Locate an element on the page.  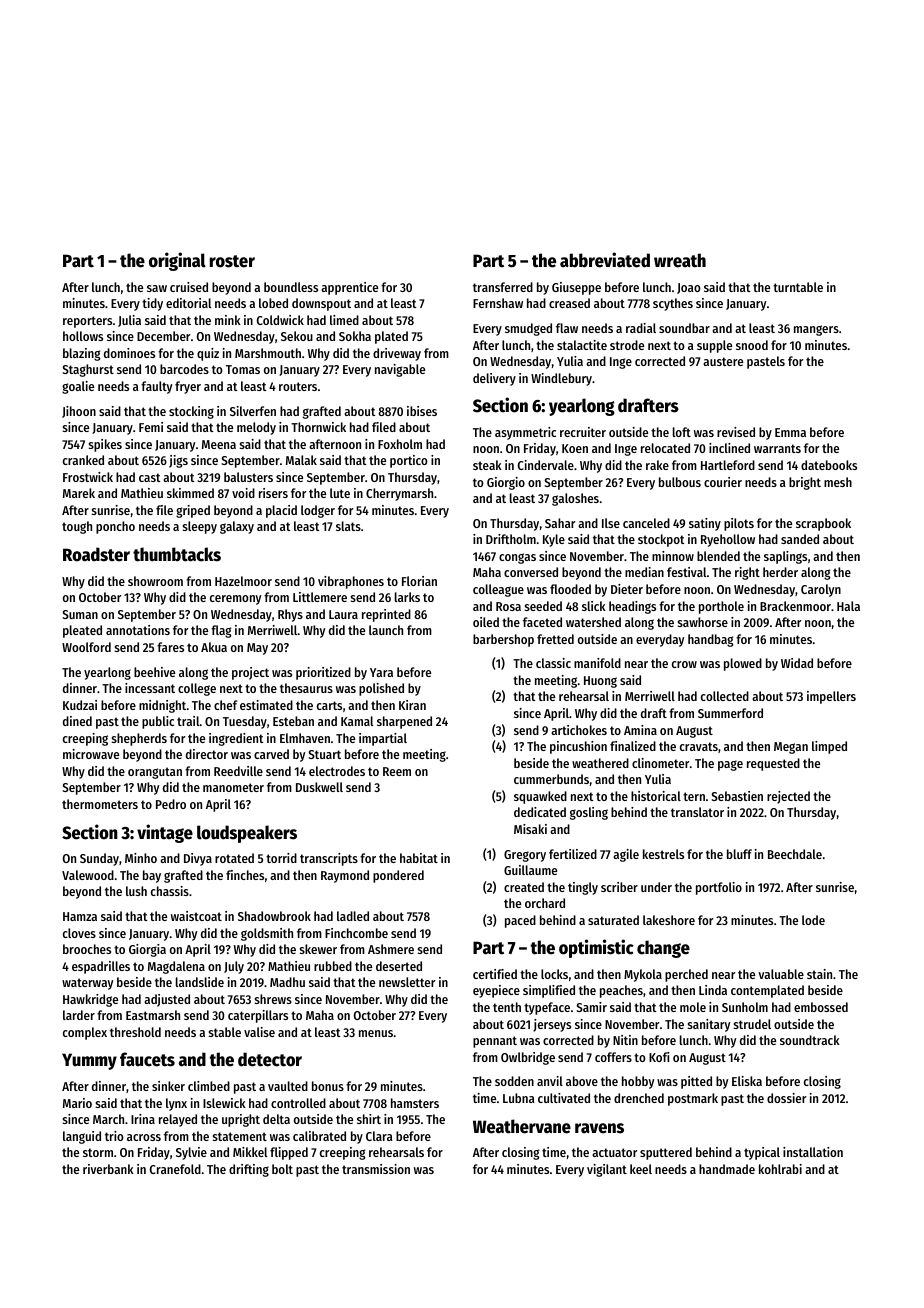
brooches is located at coordinates (87, 949).
